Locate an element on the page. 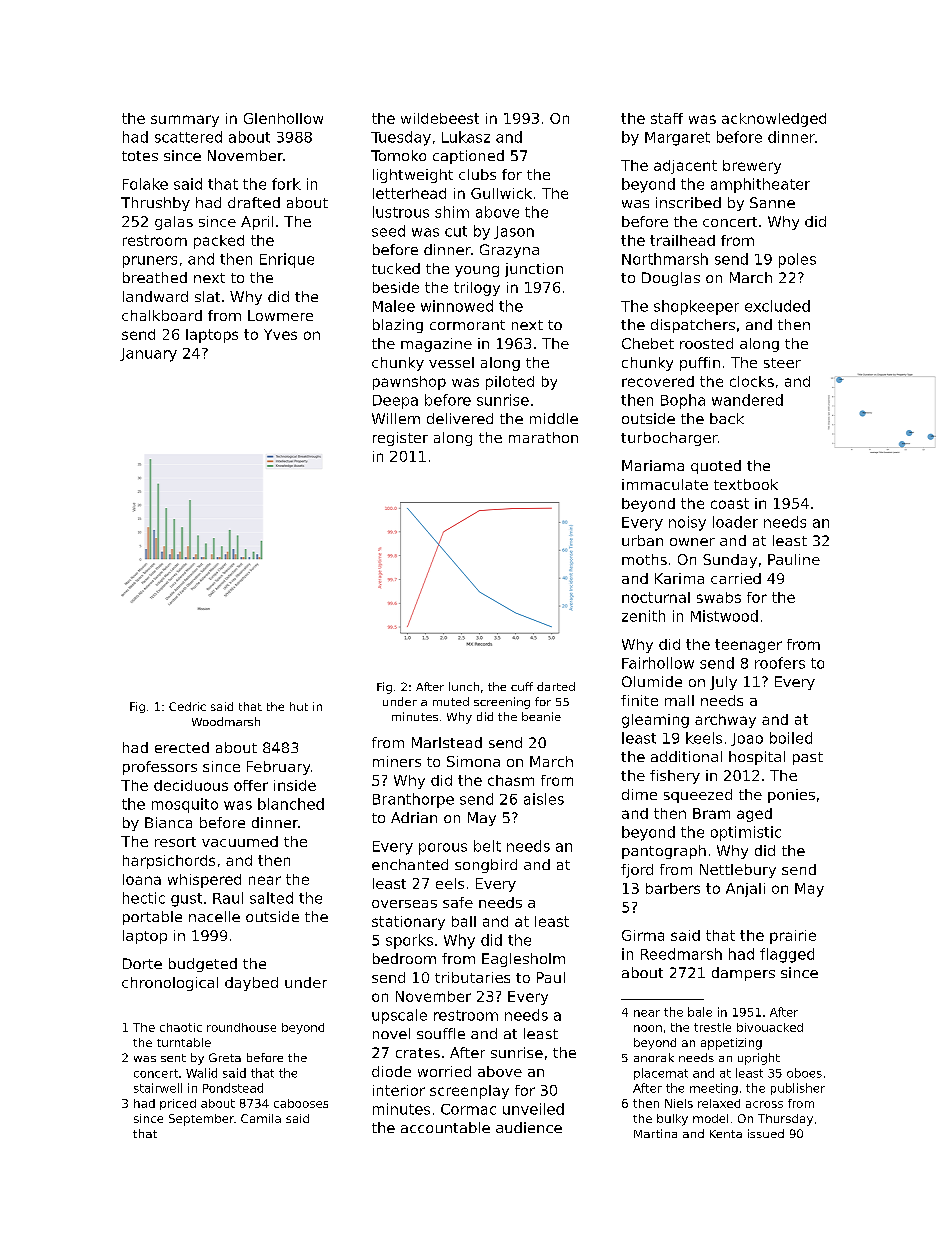 The image size is (952, 1233). erected is located at coordinates (182, 747).
